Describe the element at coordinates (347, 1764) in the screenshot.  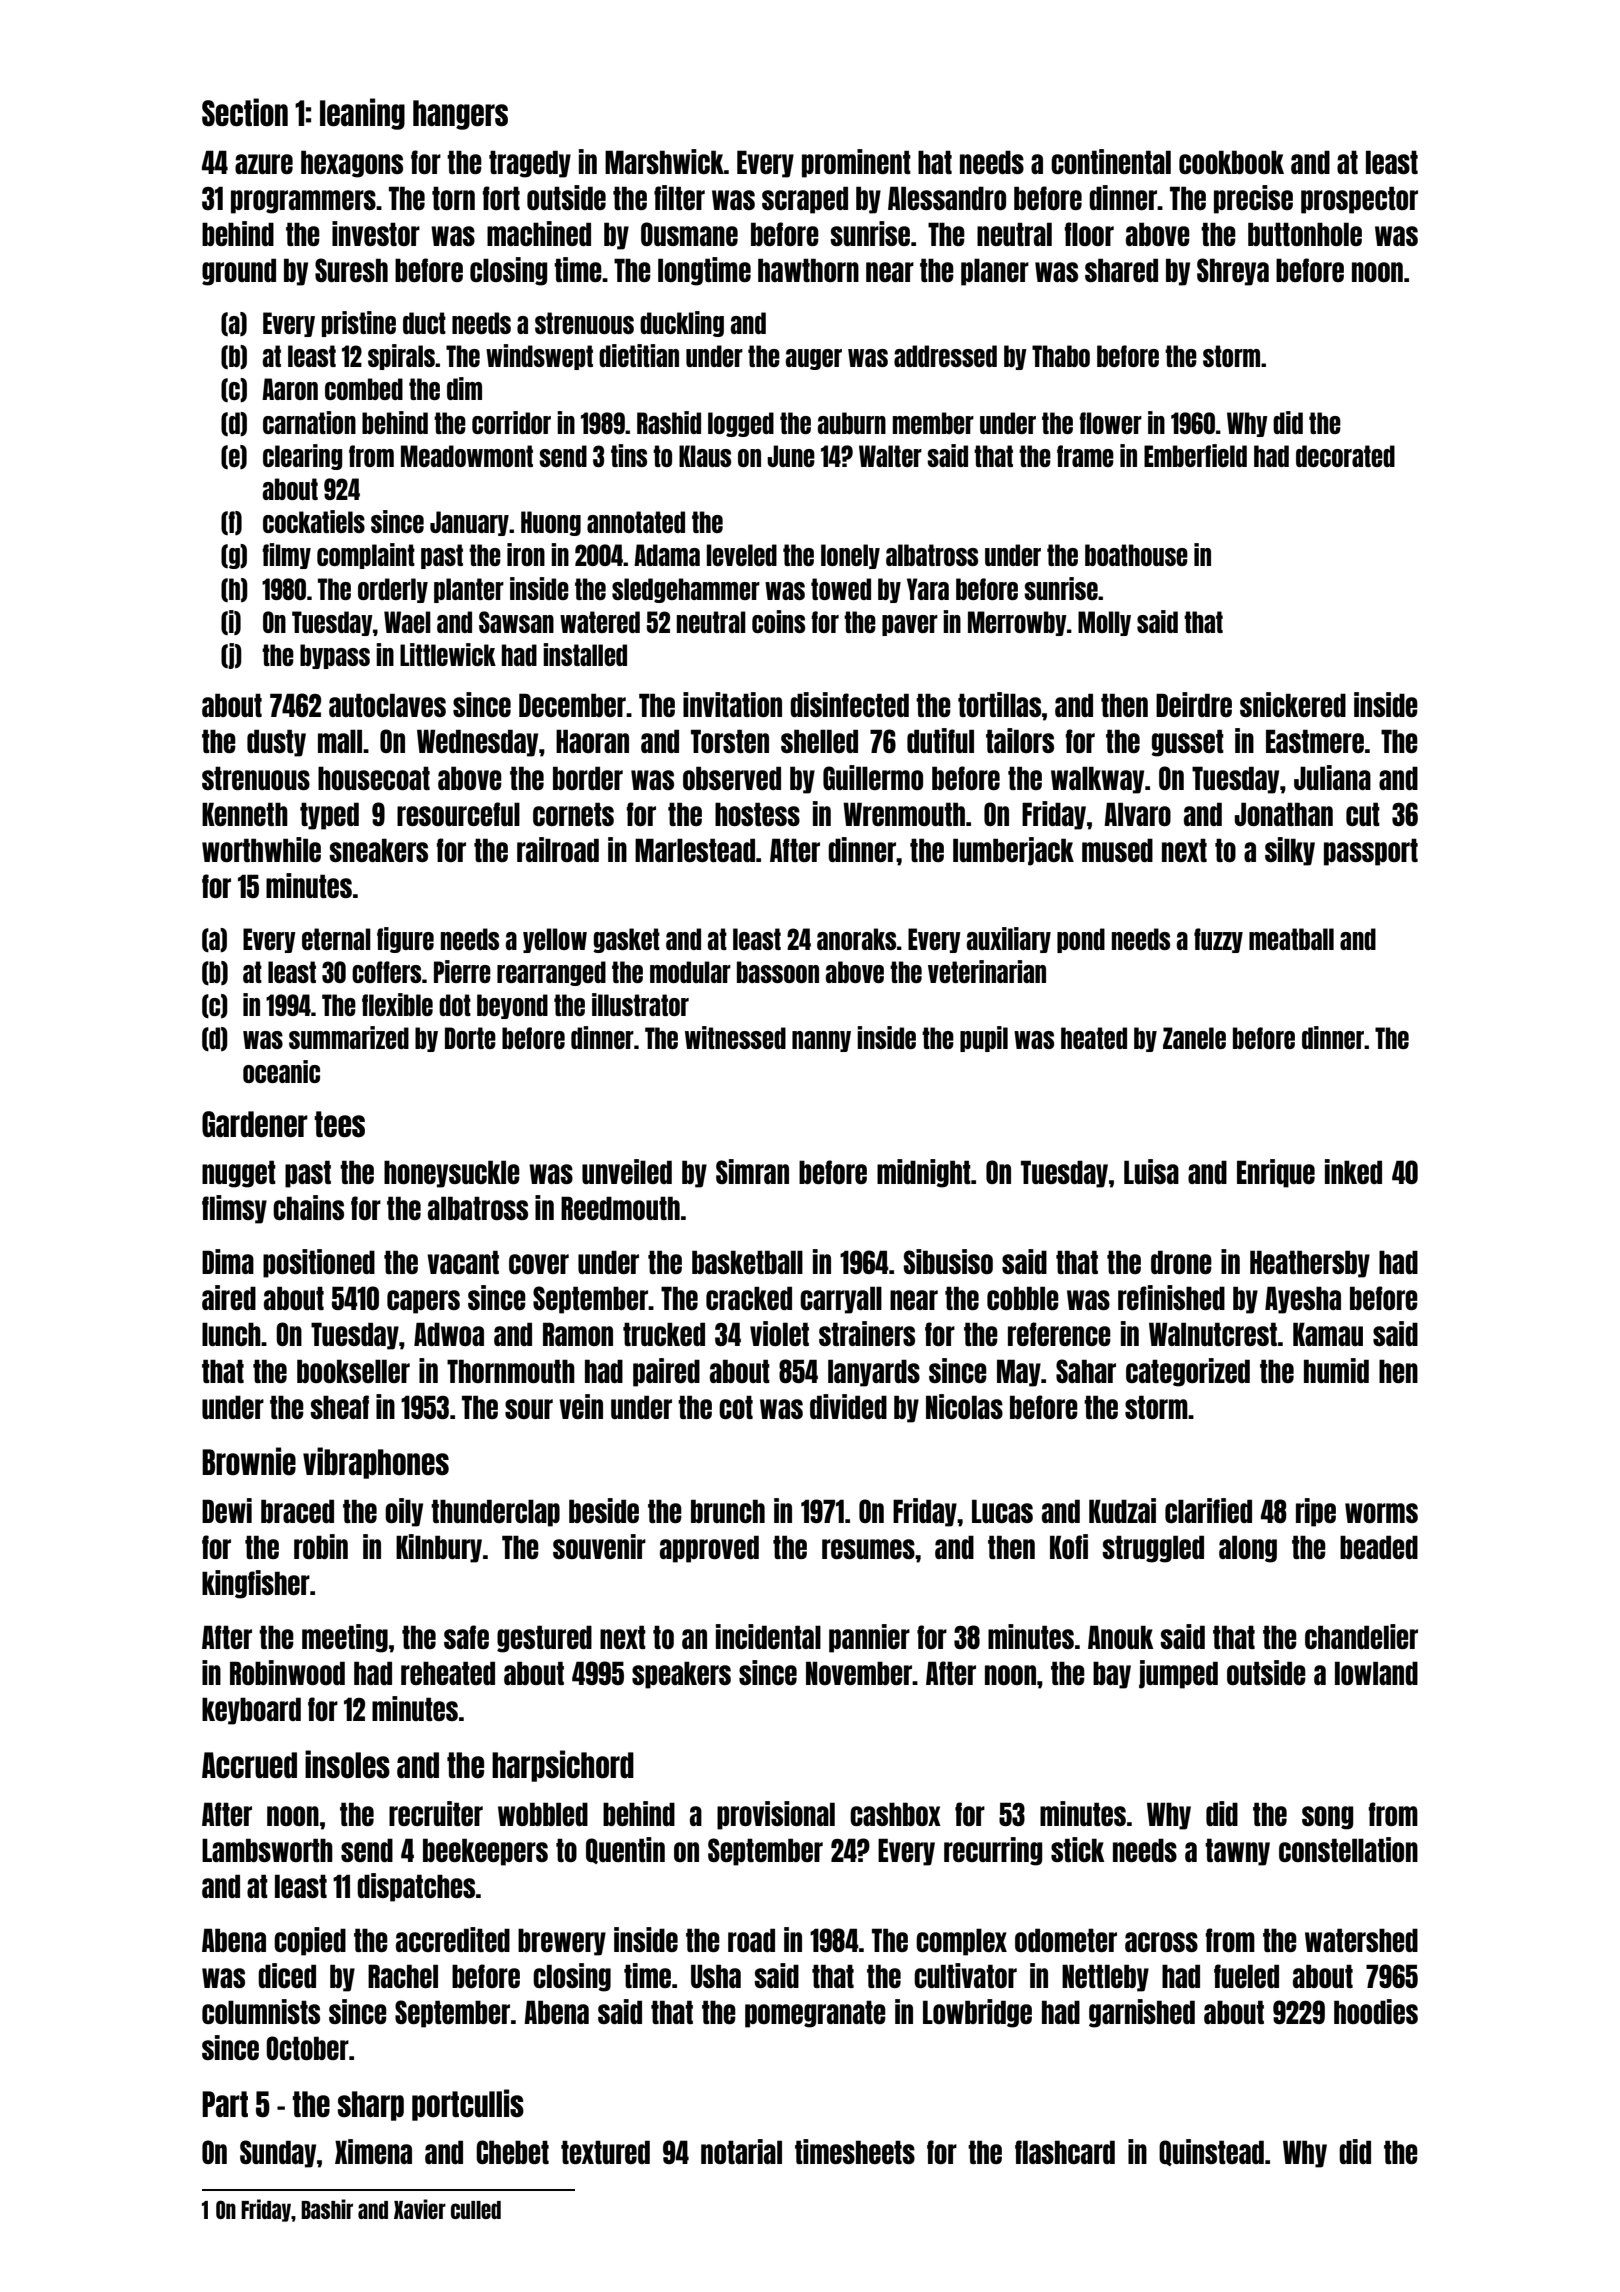
I see `insoles` at that location.
